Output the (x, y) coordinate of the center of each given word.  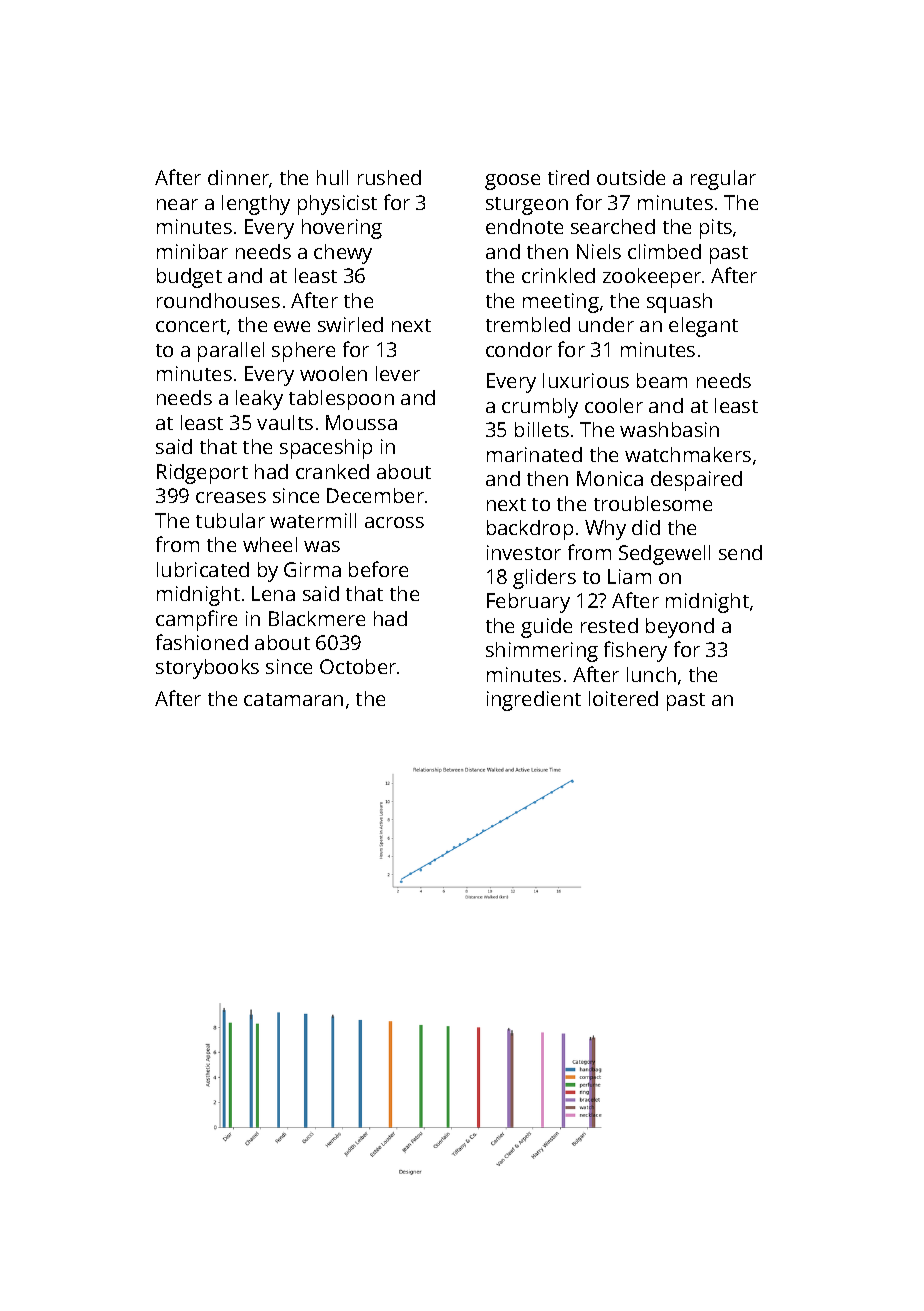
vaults (285, 422)
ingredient (534, 701)
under (606, 324)
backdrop (530, 530)
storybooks (207, 669)
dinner (238, 177)
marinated (534, 454)
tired (568, 177)
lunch (651, 674)
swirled (350, 324)
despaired (696, 481)
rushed (389, 177)
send (740, 552)
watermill (313, 520)
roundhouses (218, 300)
